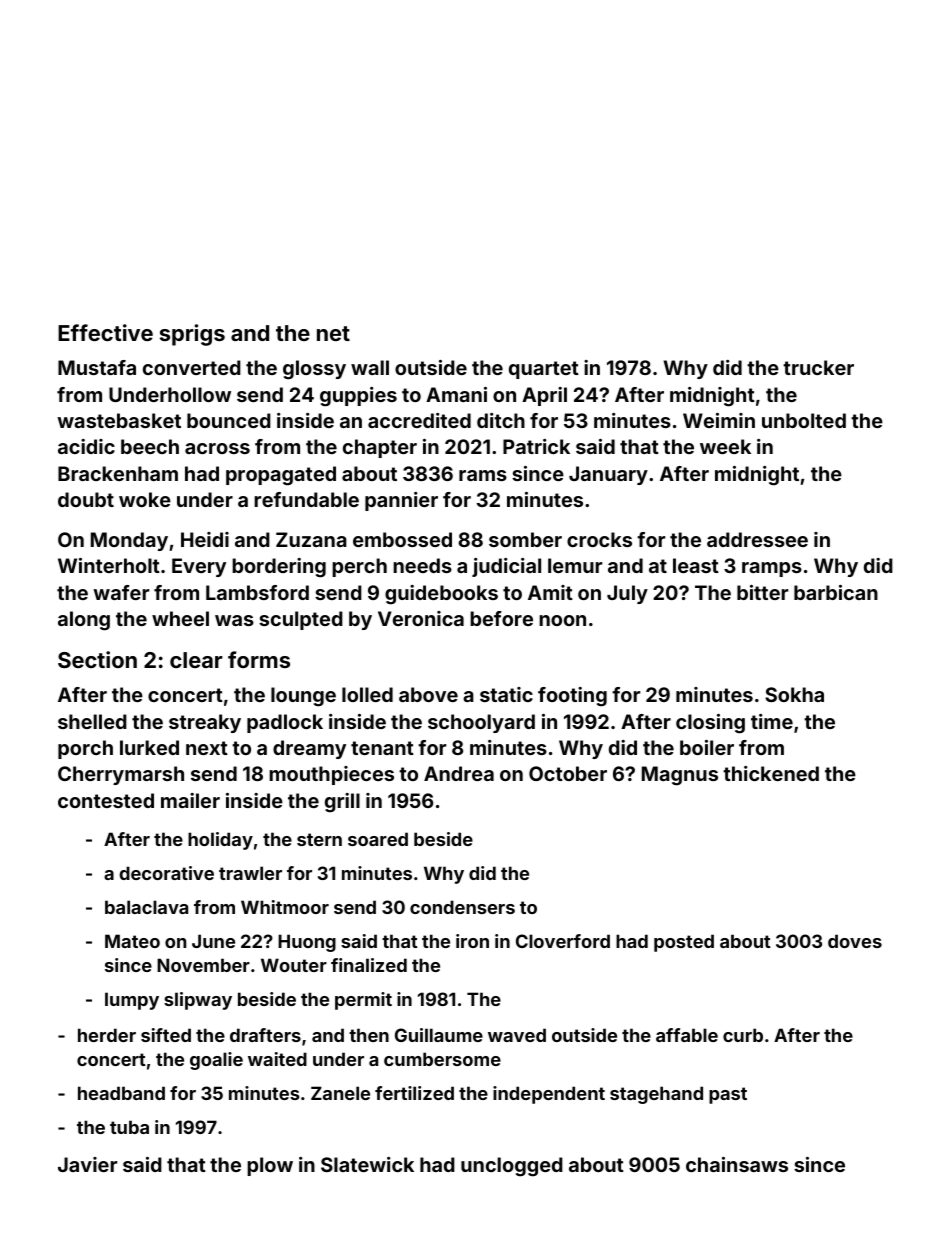  What do you see at coordinates (836, 592) in the screenshot?
I see `barbican` at bounding box center [836, 592].
